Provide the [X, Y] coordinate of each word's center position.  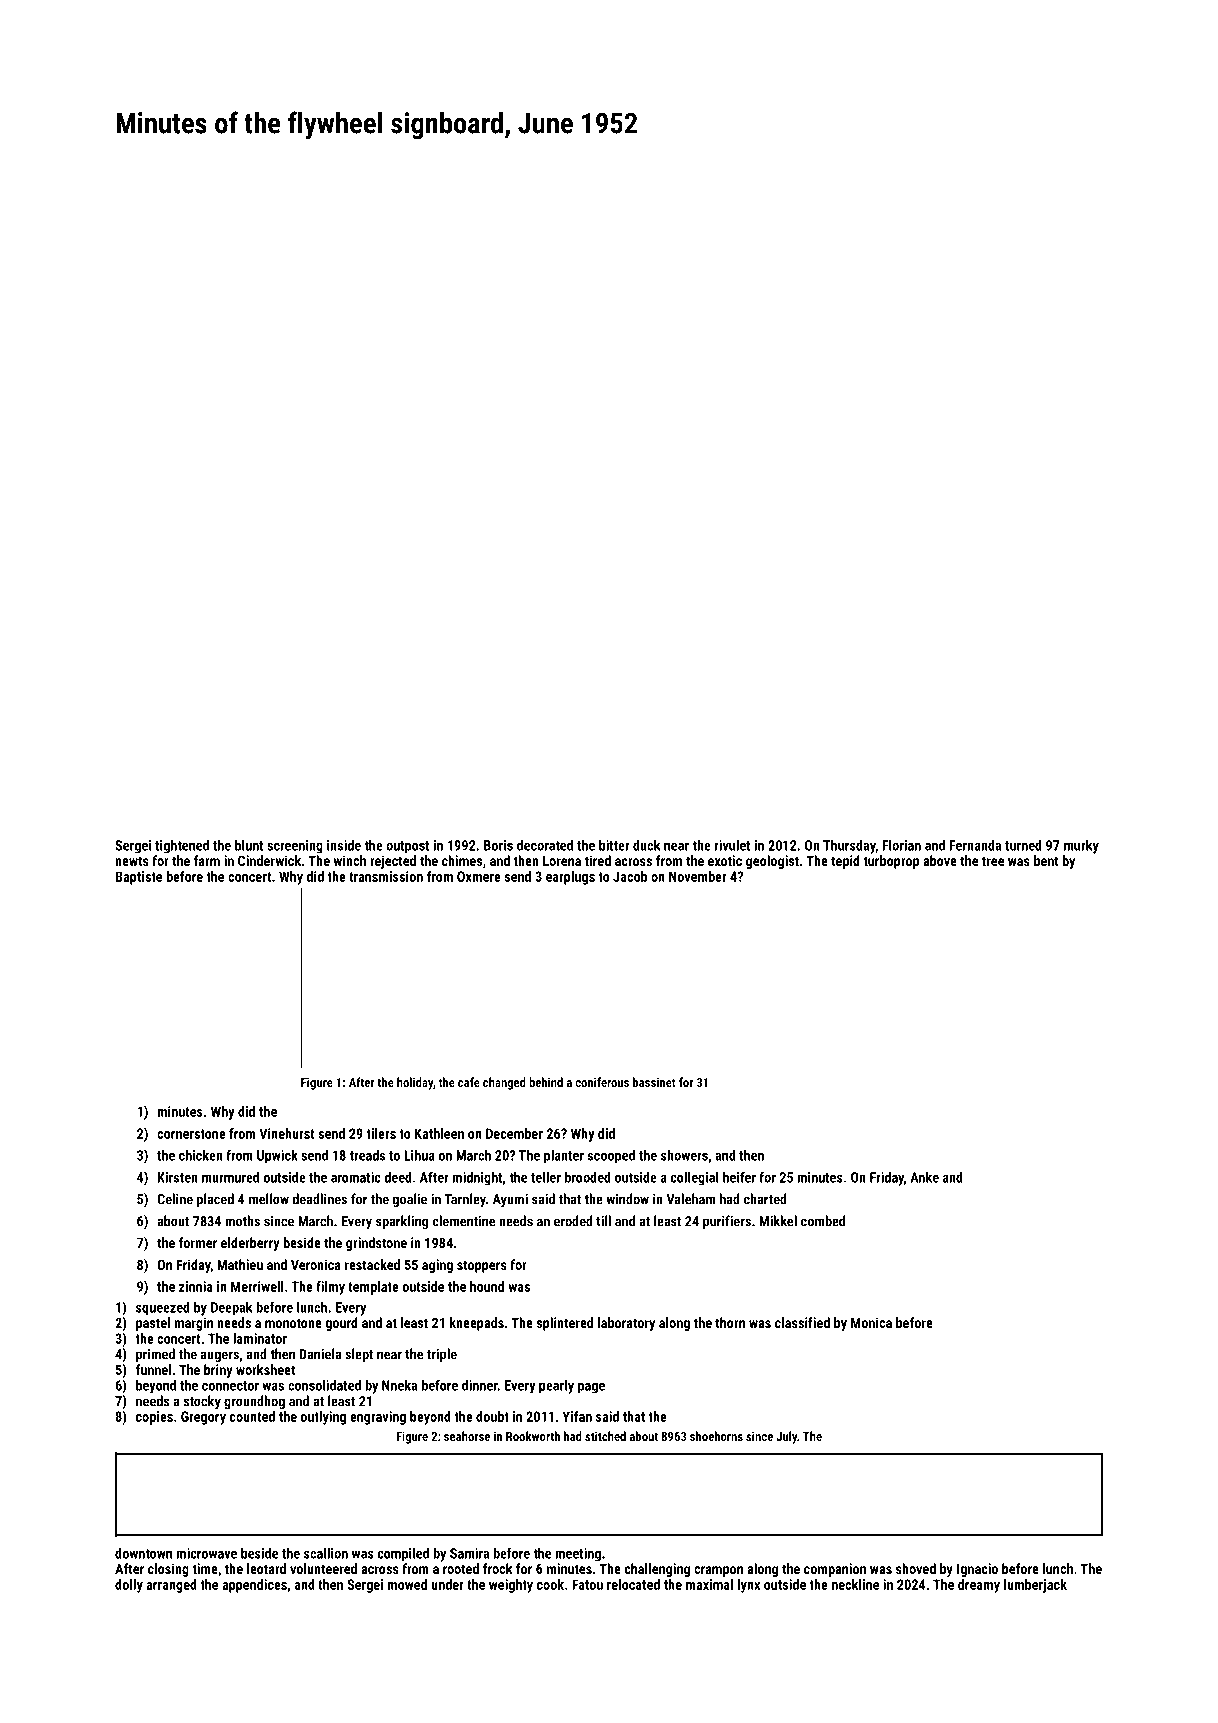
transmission [386, 876]
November [698, 876]
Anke [924, 1177]
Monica [871, 1322]
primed [155, 1355]
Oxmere [479, 876]
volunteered [323, 1568]
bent [1046, 860]
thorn [730, 1322]
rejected [393, 862]
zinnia [196, 1286]
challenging [657, 1570]
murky [1081, 846]
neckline [855, 1584]
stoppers [482, 1266]
